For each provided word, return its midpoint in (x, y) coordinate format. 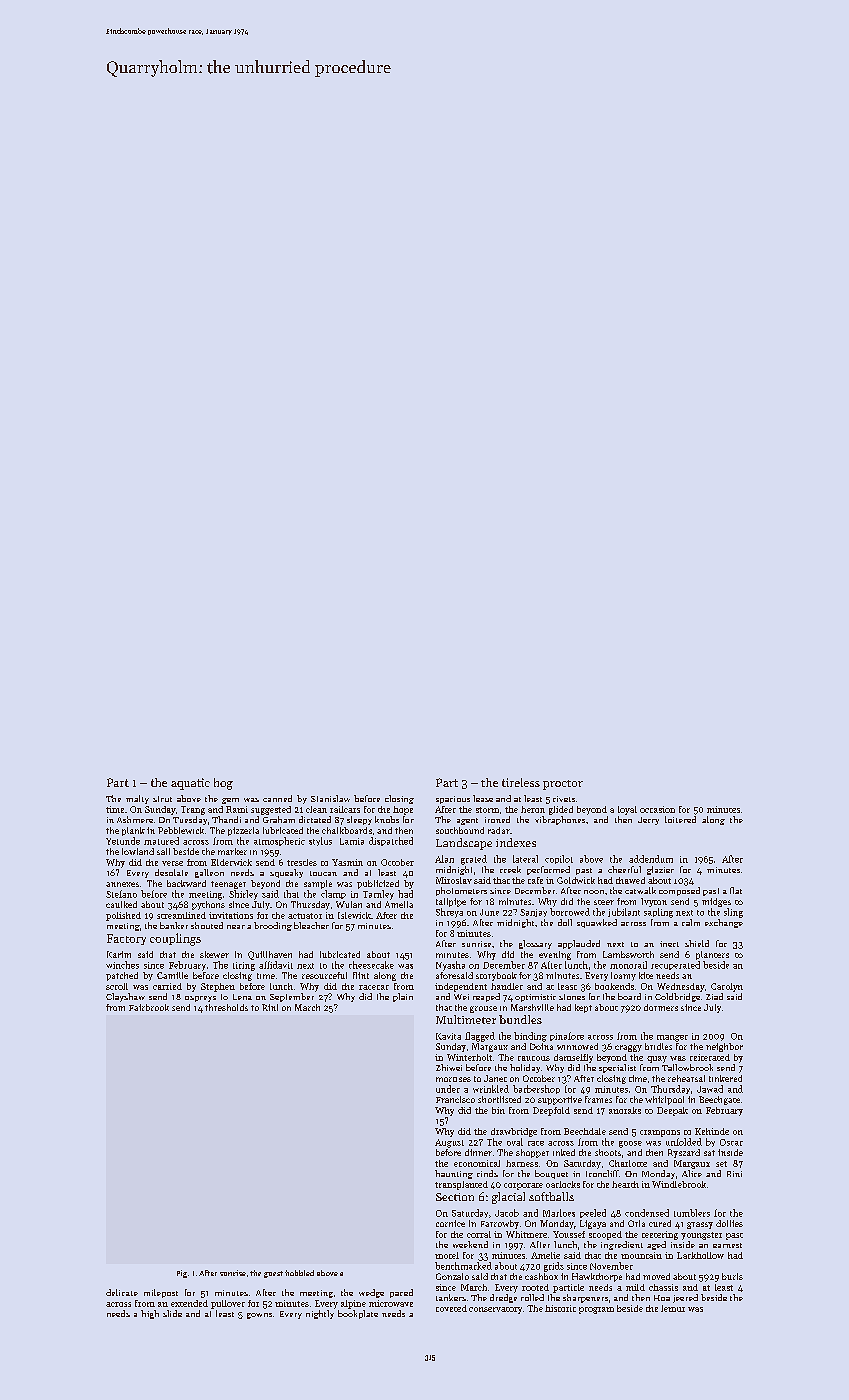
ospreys (200, 999)
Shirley (243, 895)
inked (564, 1152)
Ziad (714, 996)
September (292, 997)
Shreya (449, 913)
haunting (454, 1174)
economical (477, 1163)
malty (137, 799)
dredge (503, 1298)
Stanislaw (330, 798)
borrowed (570, 912)
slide (172, 1313)
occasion (657, 809)
